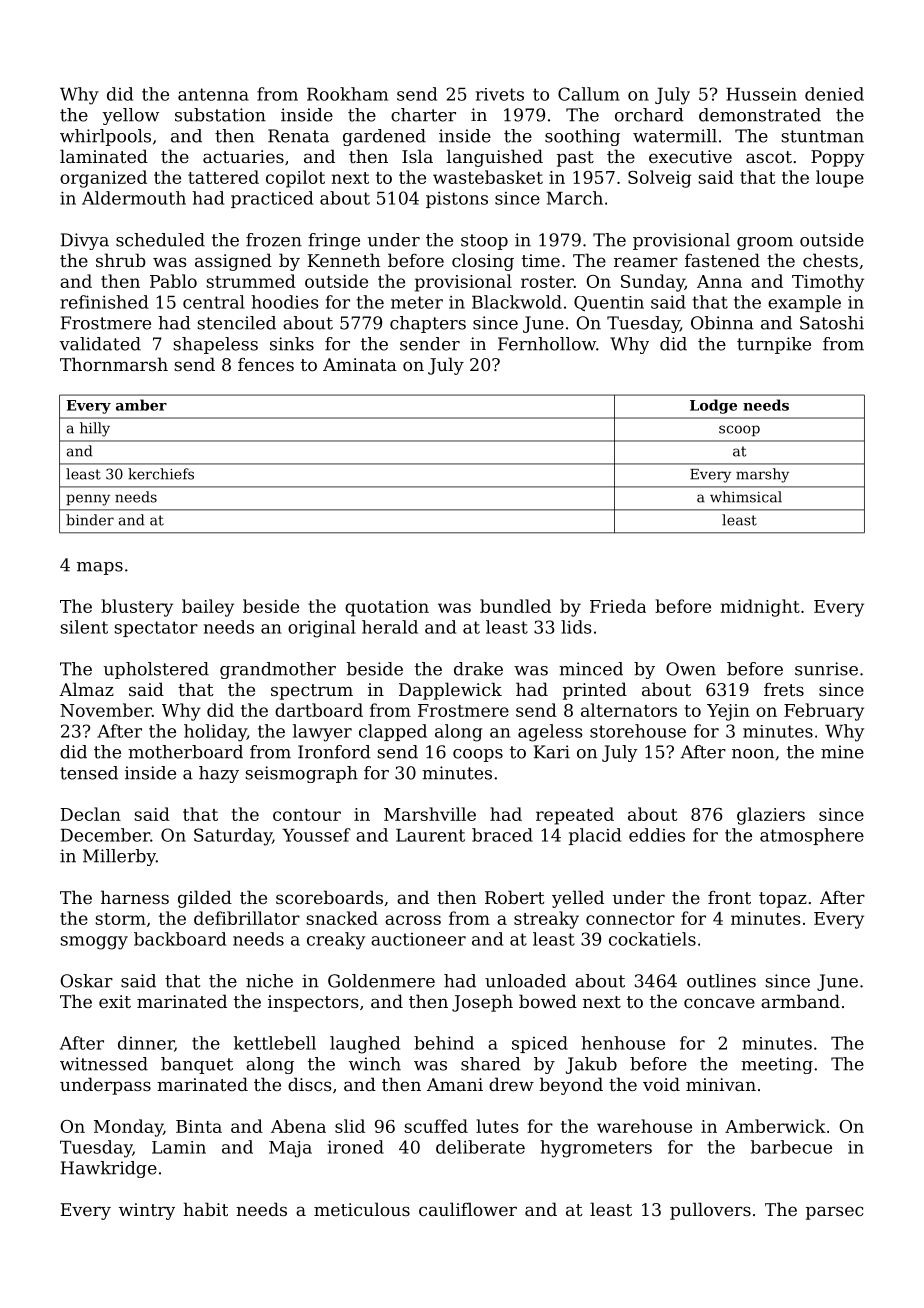 The width and height of the image is (924, 1308). What do you see at coordinates (413, 920) in the image?
I see `across` at bounding box center [413, 920].
